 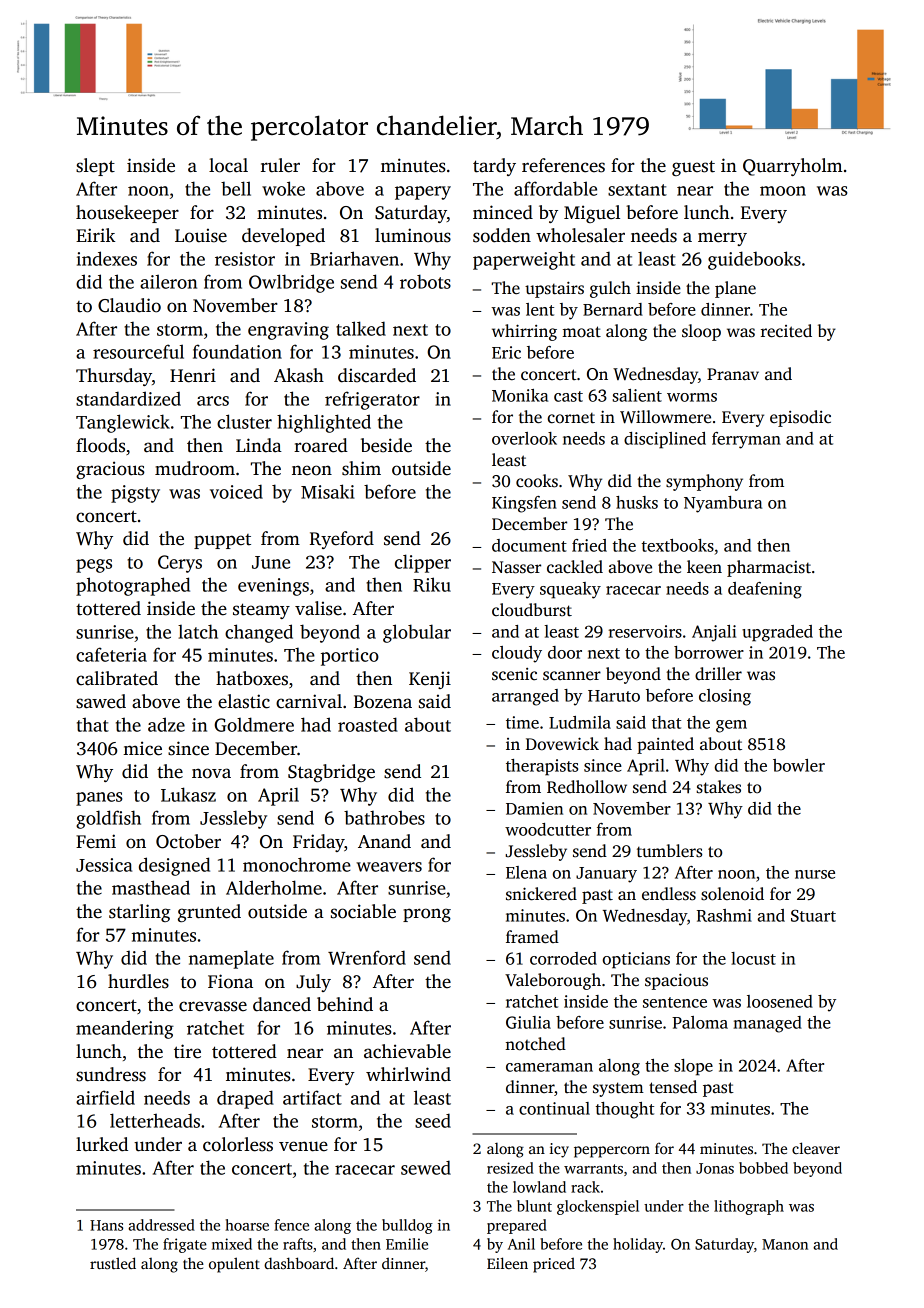 I want to click on arranged, so click(x=525, y=697).
